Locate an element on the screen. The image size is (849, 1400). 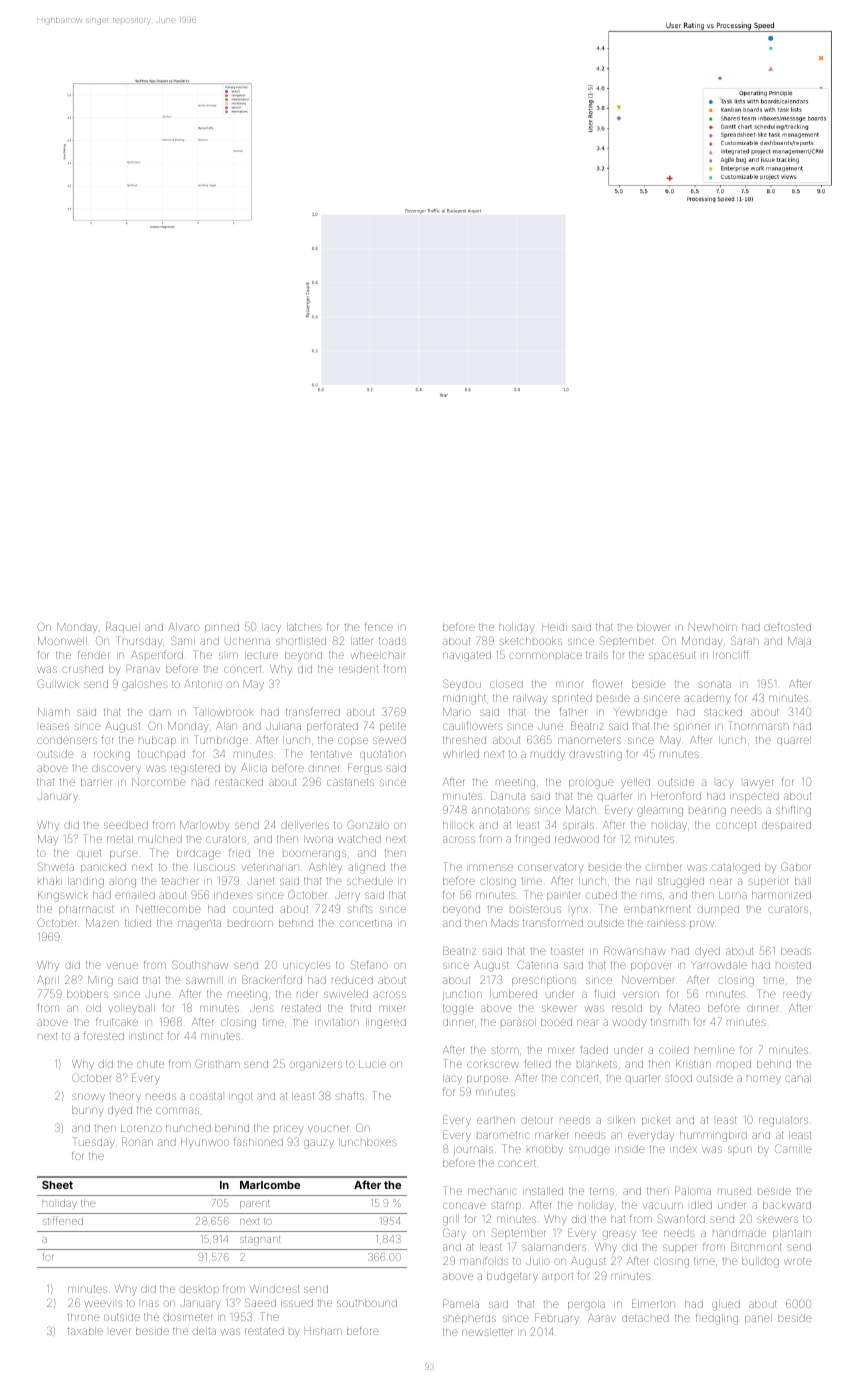
panel is located at coordinates (758, 1319).
